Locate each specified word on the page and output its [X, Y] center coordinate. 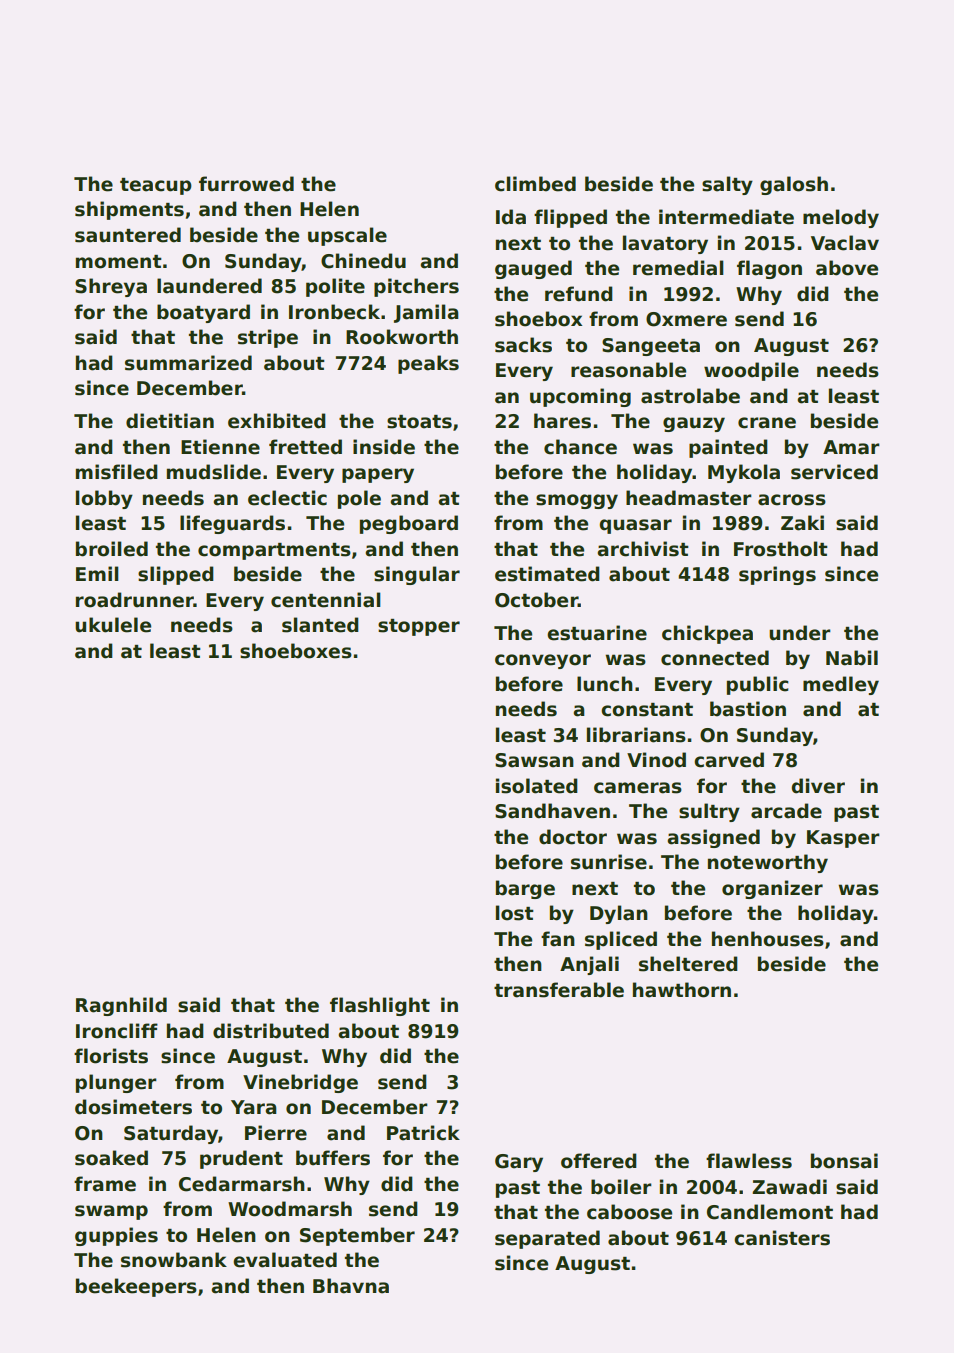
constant [647, 710]
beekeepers [136, 1287]
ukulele [113, 625]
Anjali [589, 965]
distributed [271, 1031]
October [536, 600]
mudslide [214, 472]
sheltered [688, 964]
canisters [782, 1238]
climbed [535, 184]
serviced [834, 472]
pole [359, 499]
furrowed [246, 184]
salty [727, 185]
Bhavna [351, 1286]
